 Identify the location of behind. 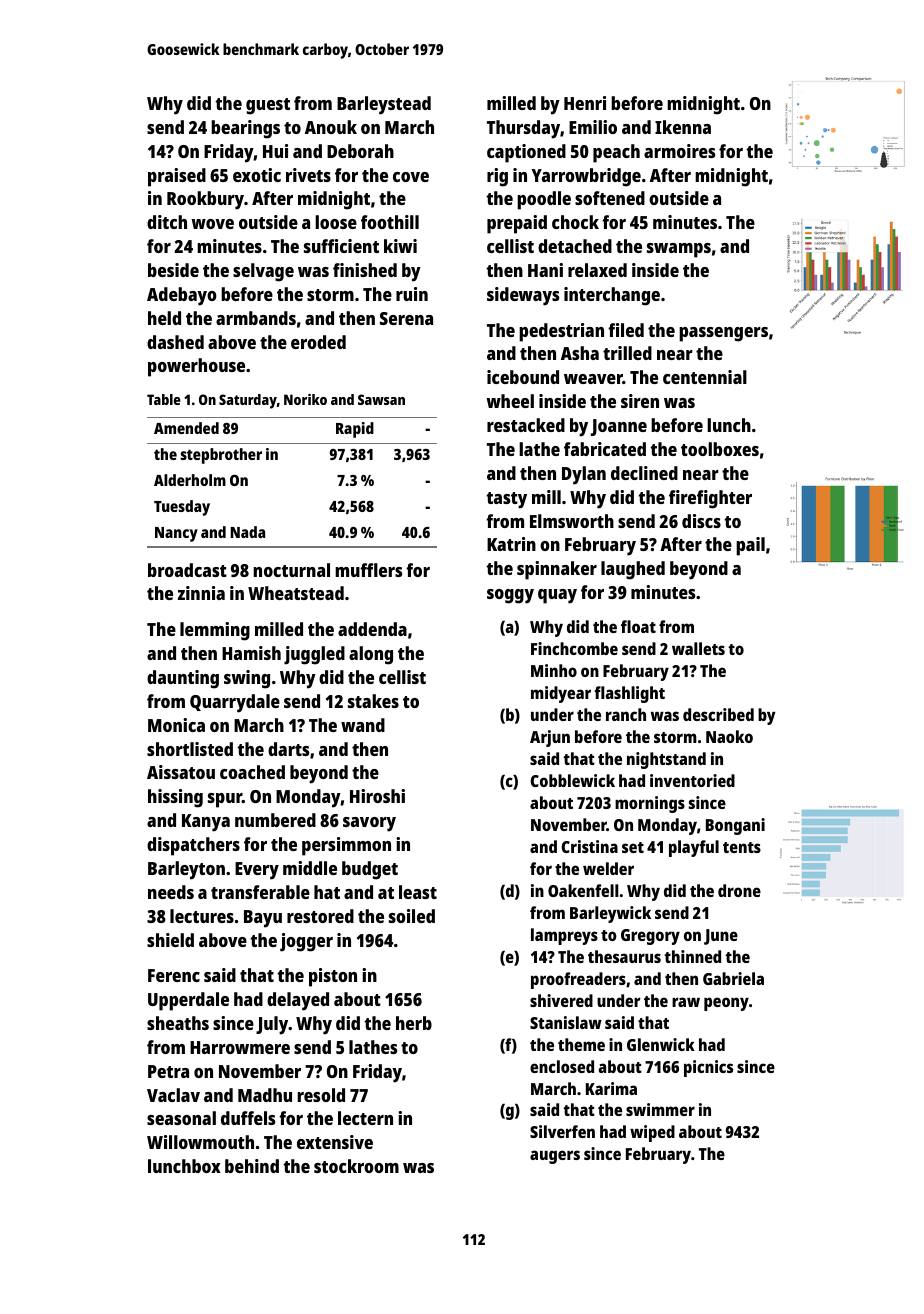
(252, 1166).
